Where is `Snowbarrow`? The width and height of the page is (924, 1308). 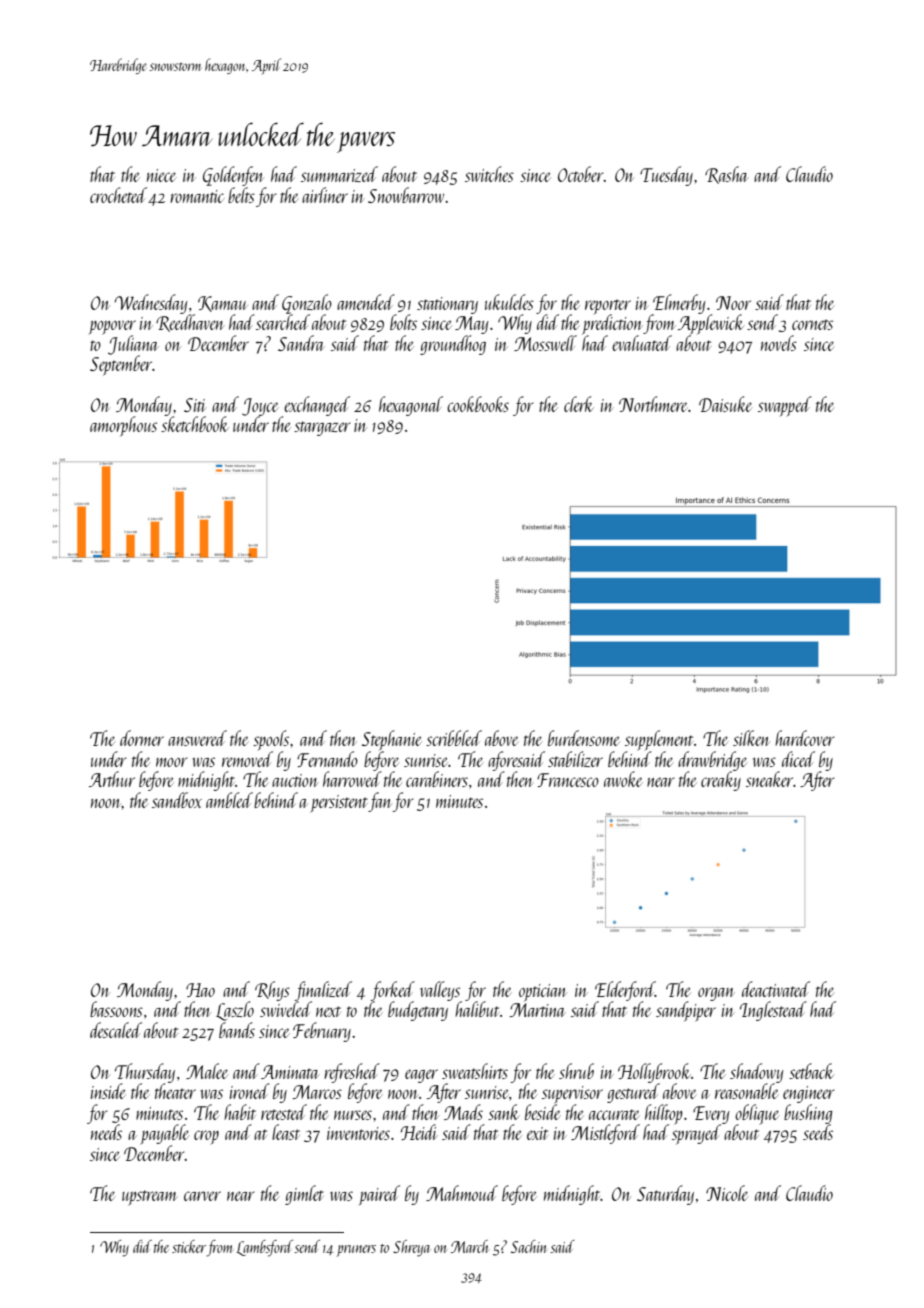 Snowbarrow is located at coordinates (406, 195).
